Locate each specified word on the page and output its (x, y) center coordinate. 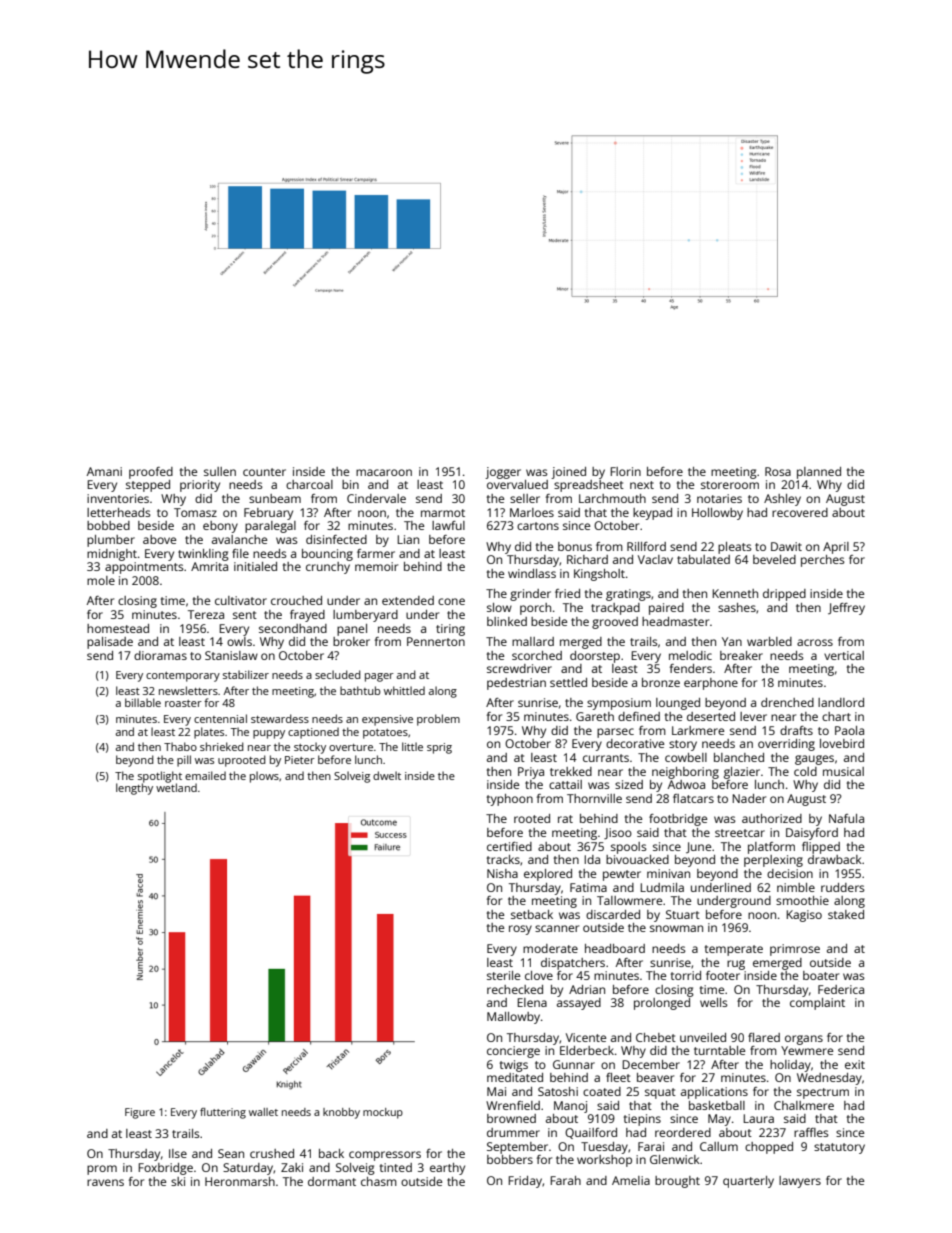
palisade (110, 643)
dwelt (387, 775)
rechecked (515, 989)
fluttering (223, 1113)
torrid (686, 975)
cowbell (686, 757)
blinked (507, 621)
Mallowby (513, 1018)
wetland (176, 787)
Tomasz (195, 512)
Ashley (782, 500)
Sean (231, 1153)
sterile (503, 975)
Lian (408, 539)
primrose (795, 950)
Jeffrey (846, 609)
